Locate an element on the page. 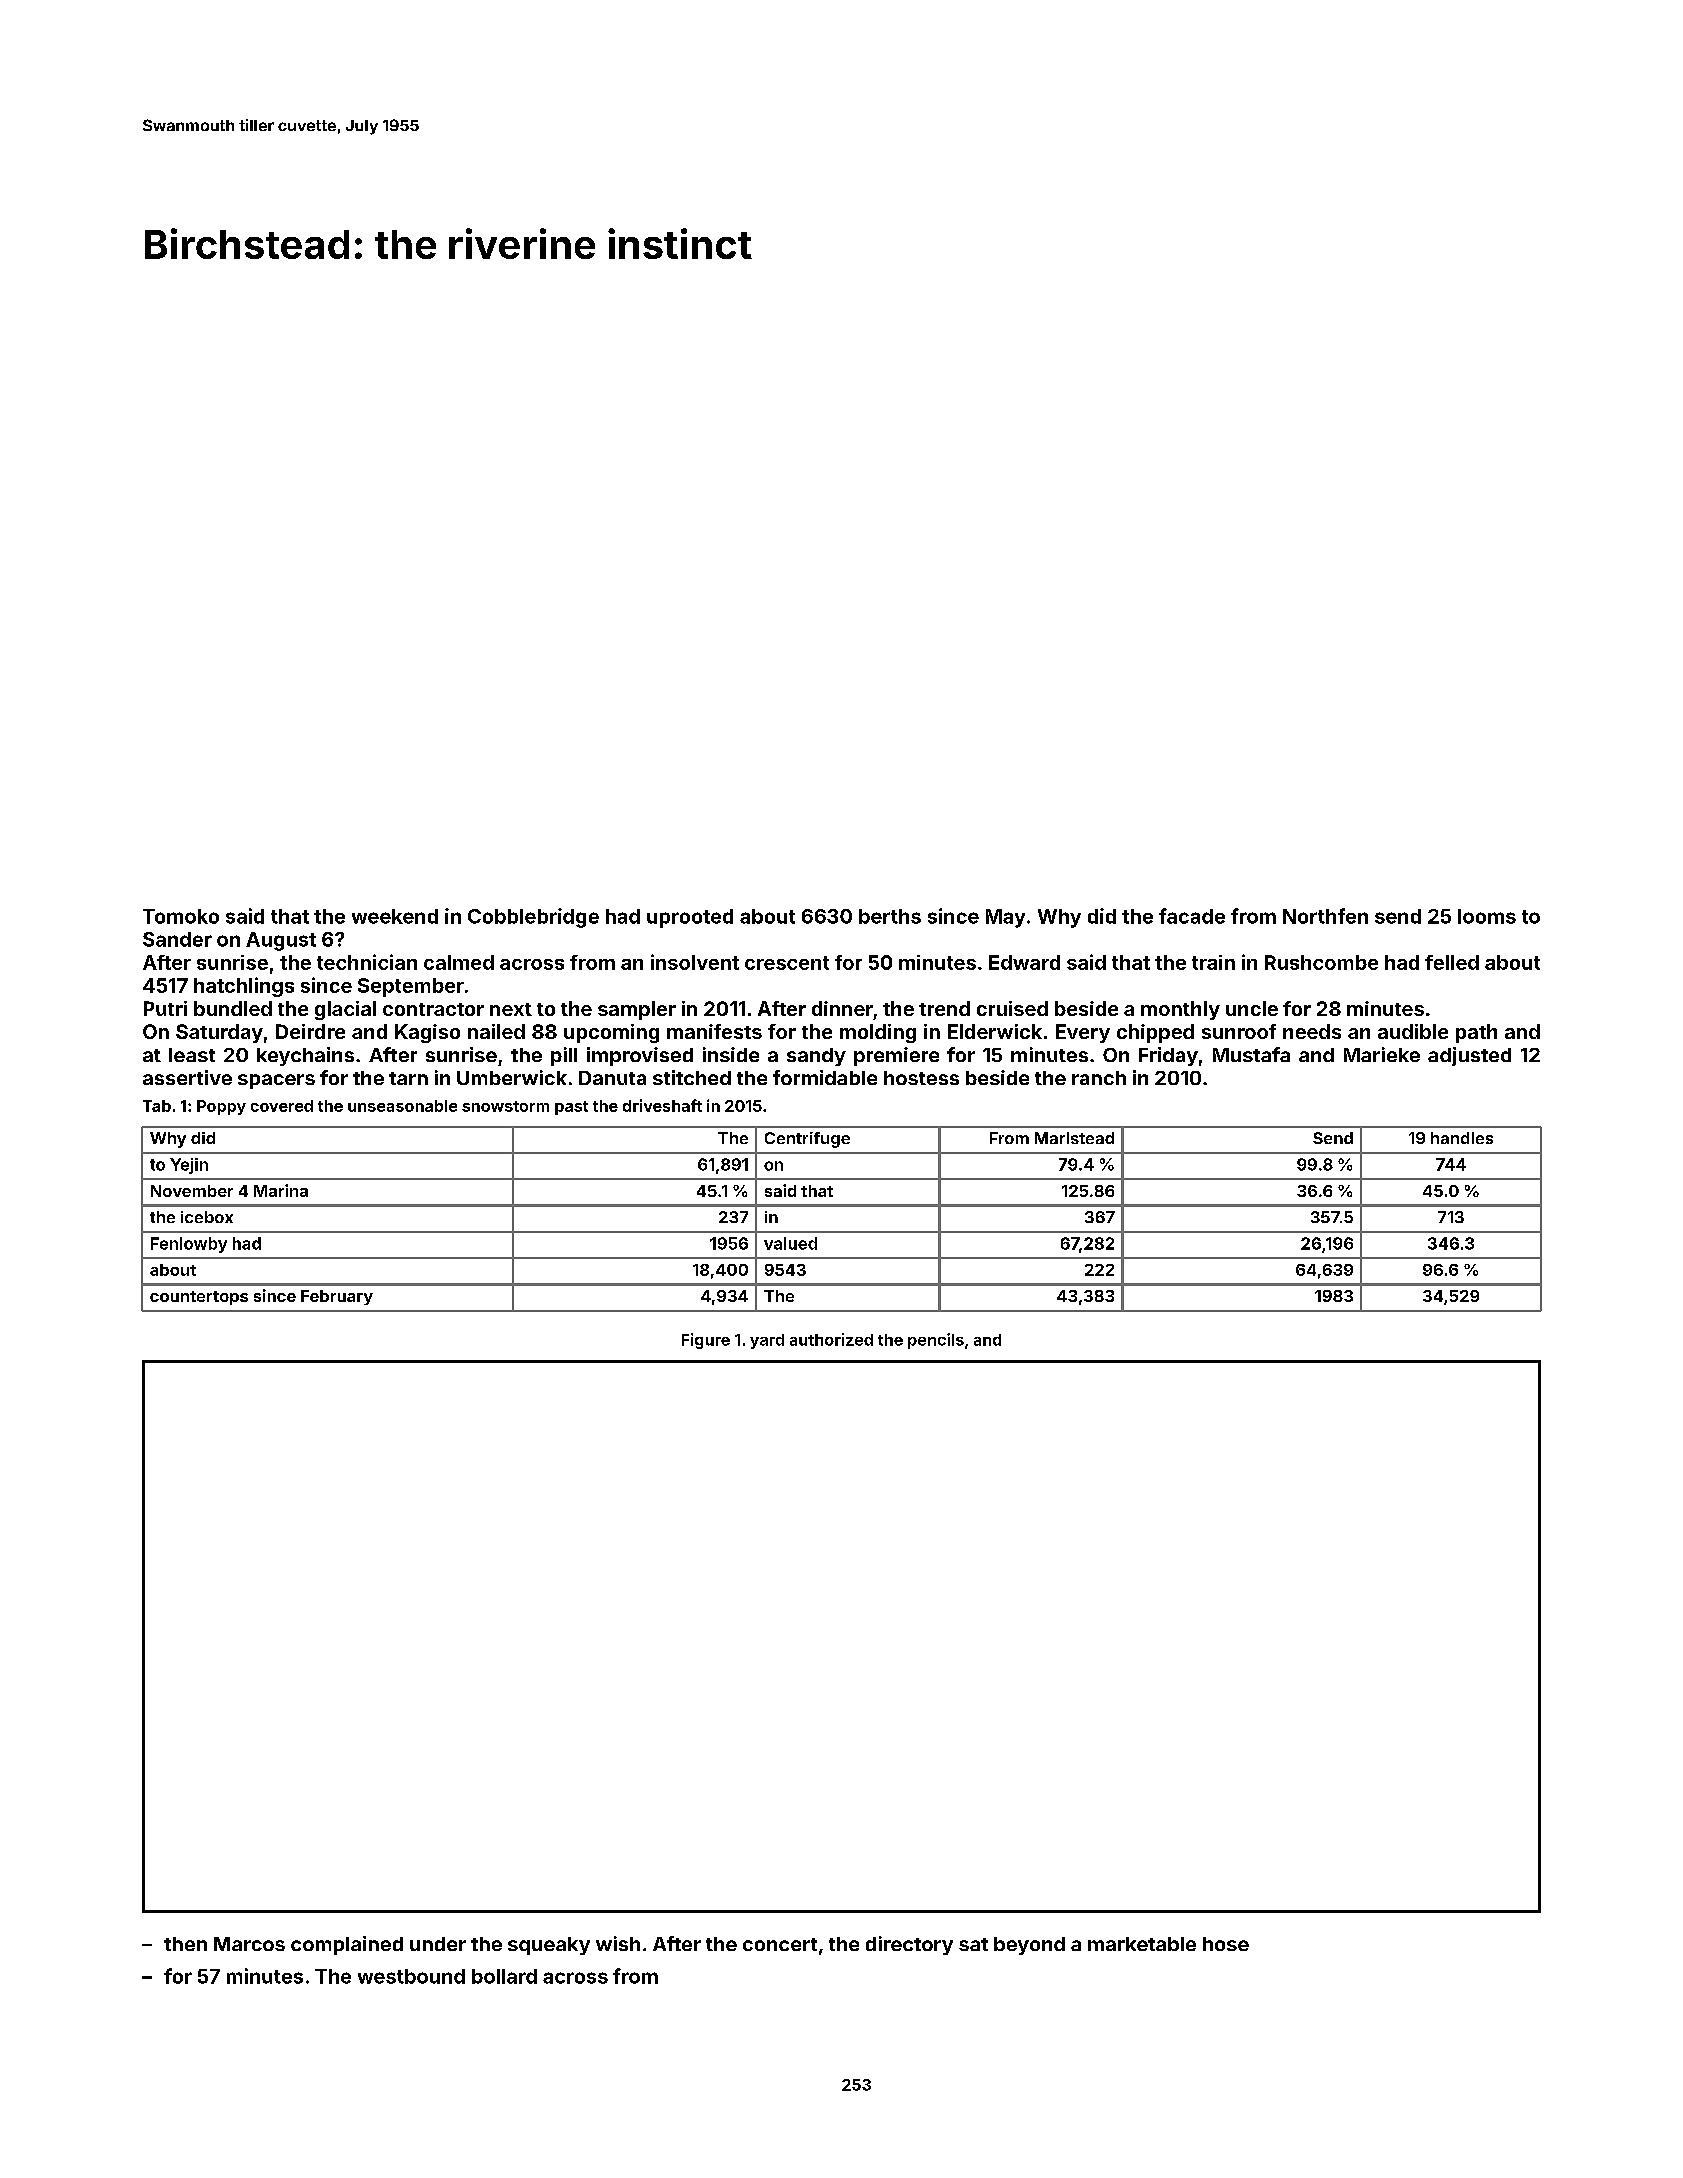 This image has width=1683, height=2178. Centrifuge is located at coordinates (807, 1140).
